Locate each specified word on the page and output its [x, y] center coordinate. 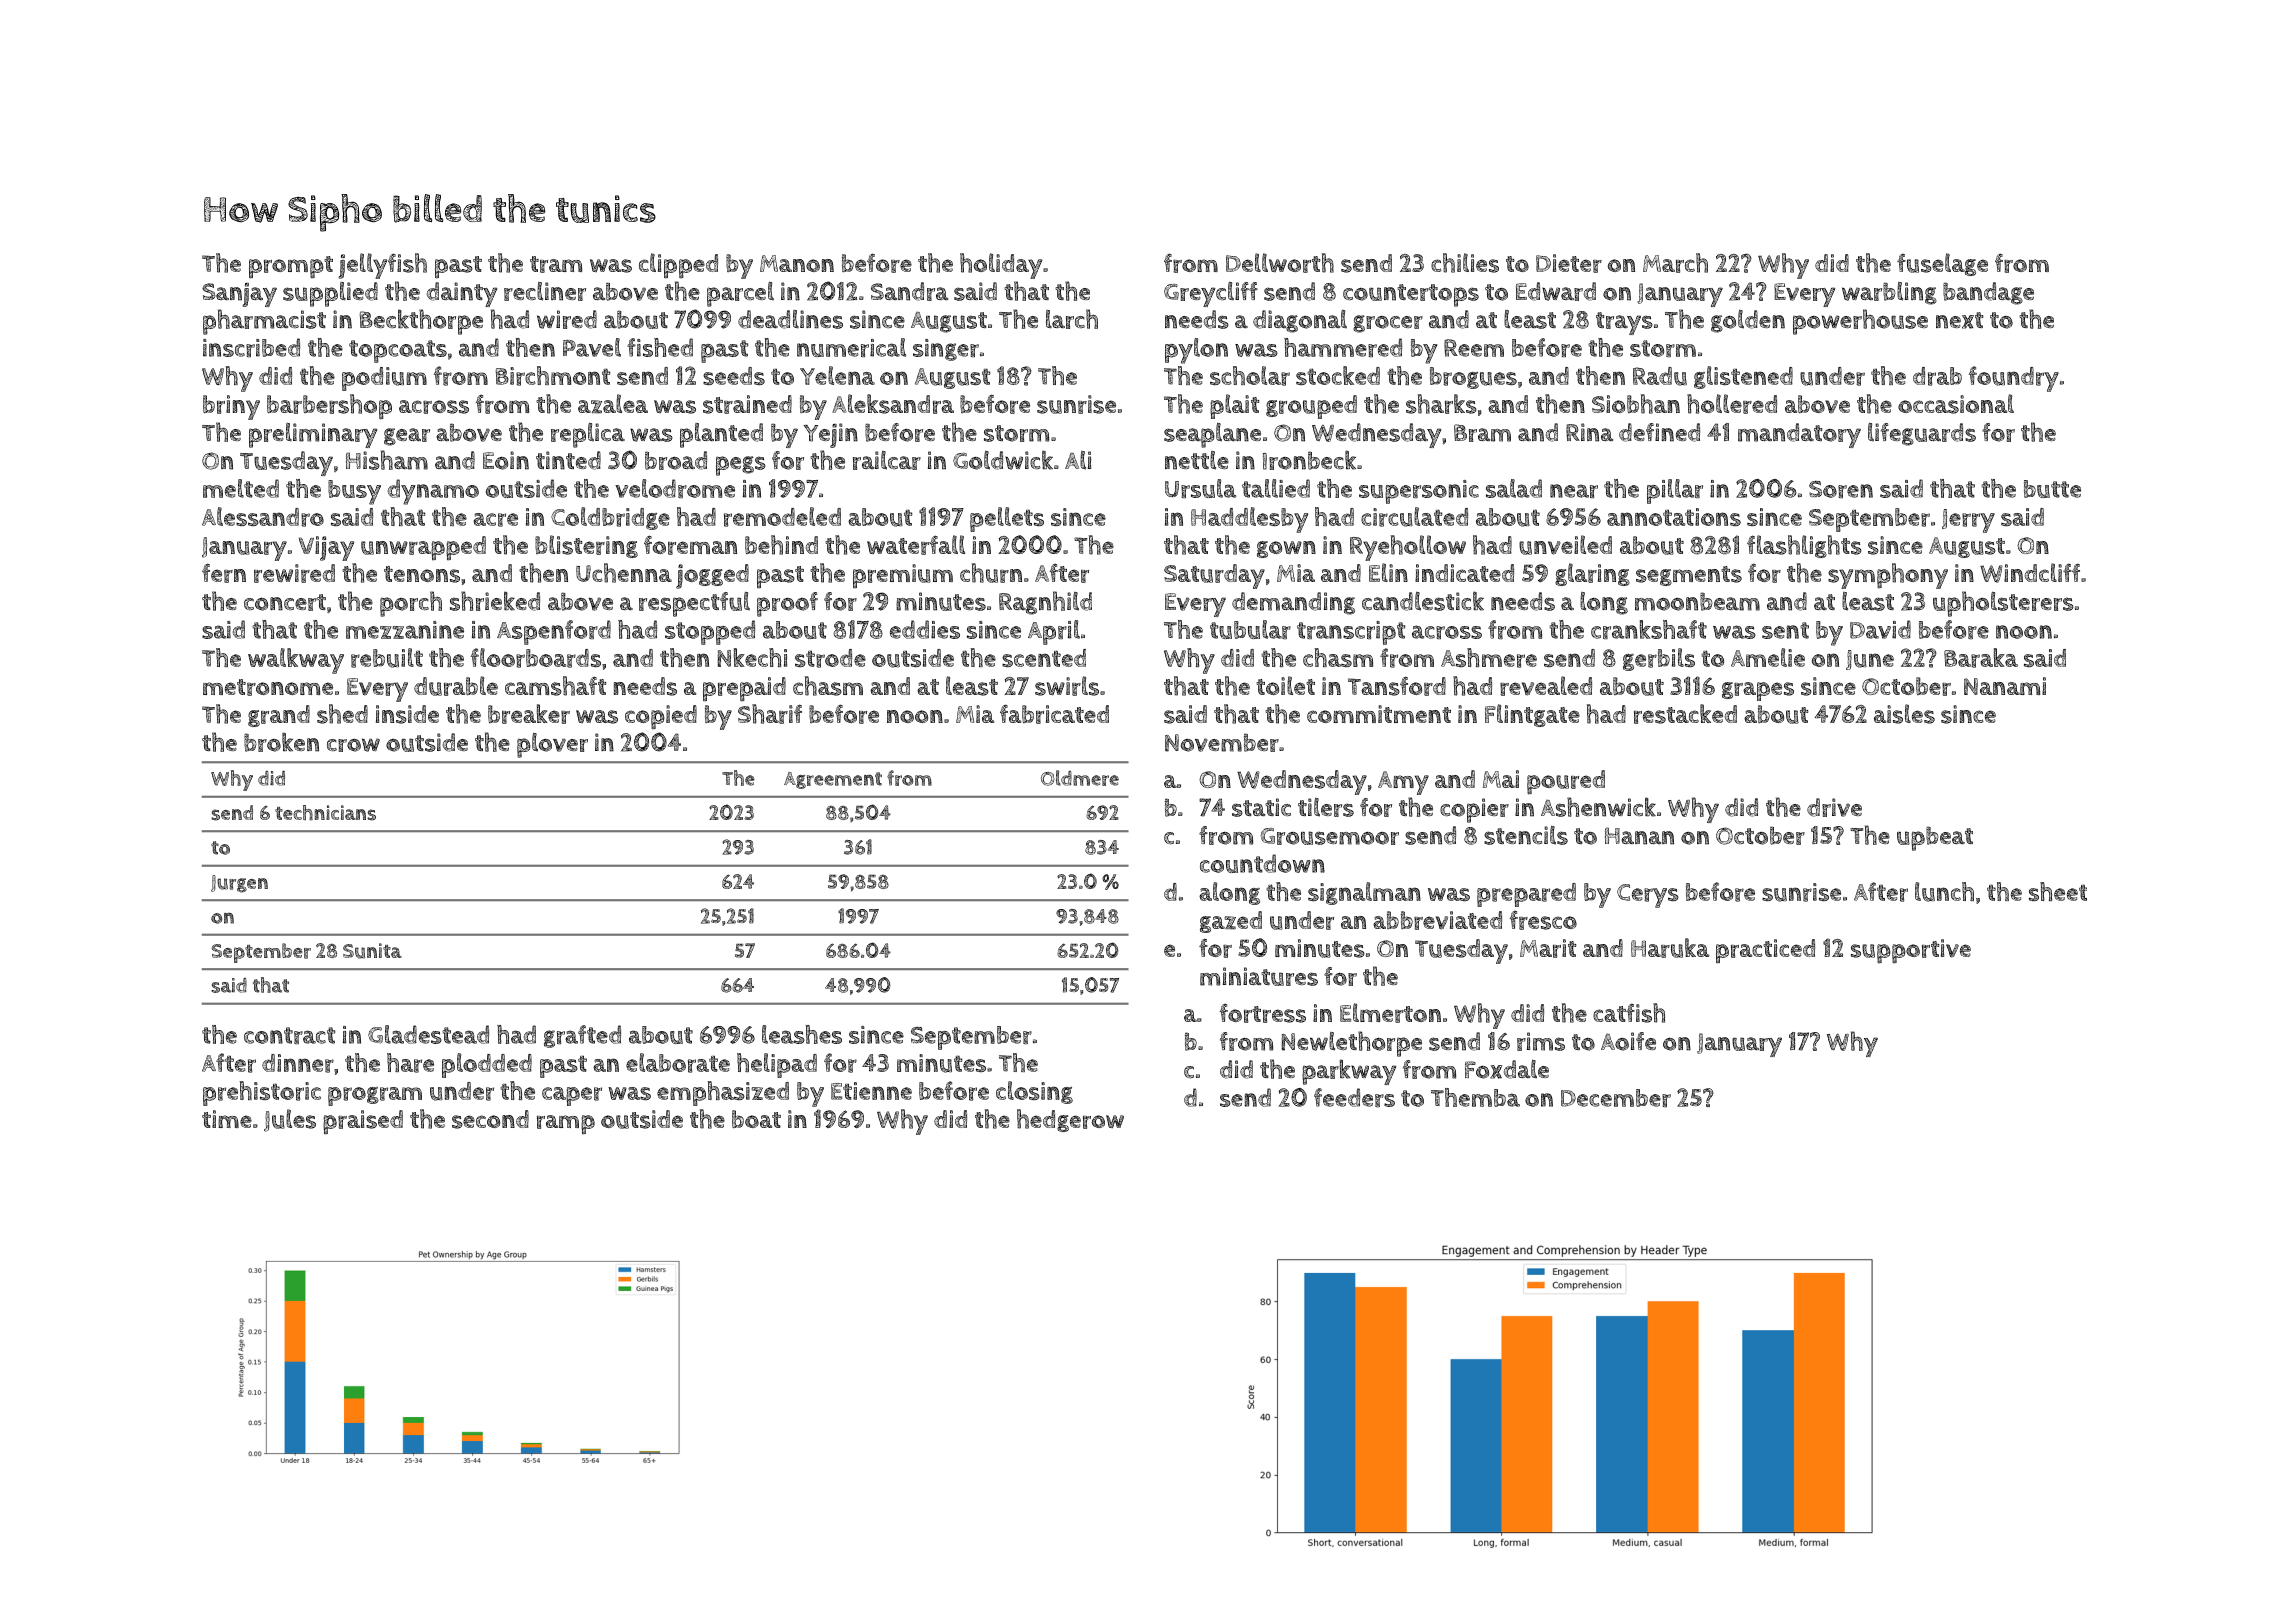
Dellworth [1280, 263]
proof [787, 604]
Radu [1660, 376]
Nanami [2005, 686]
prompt [291, 267]
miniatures [1259, 976]
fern [224, 573]
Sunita [372, 951]
